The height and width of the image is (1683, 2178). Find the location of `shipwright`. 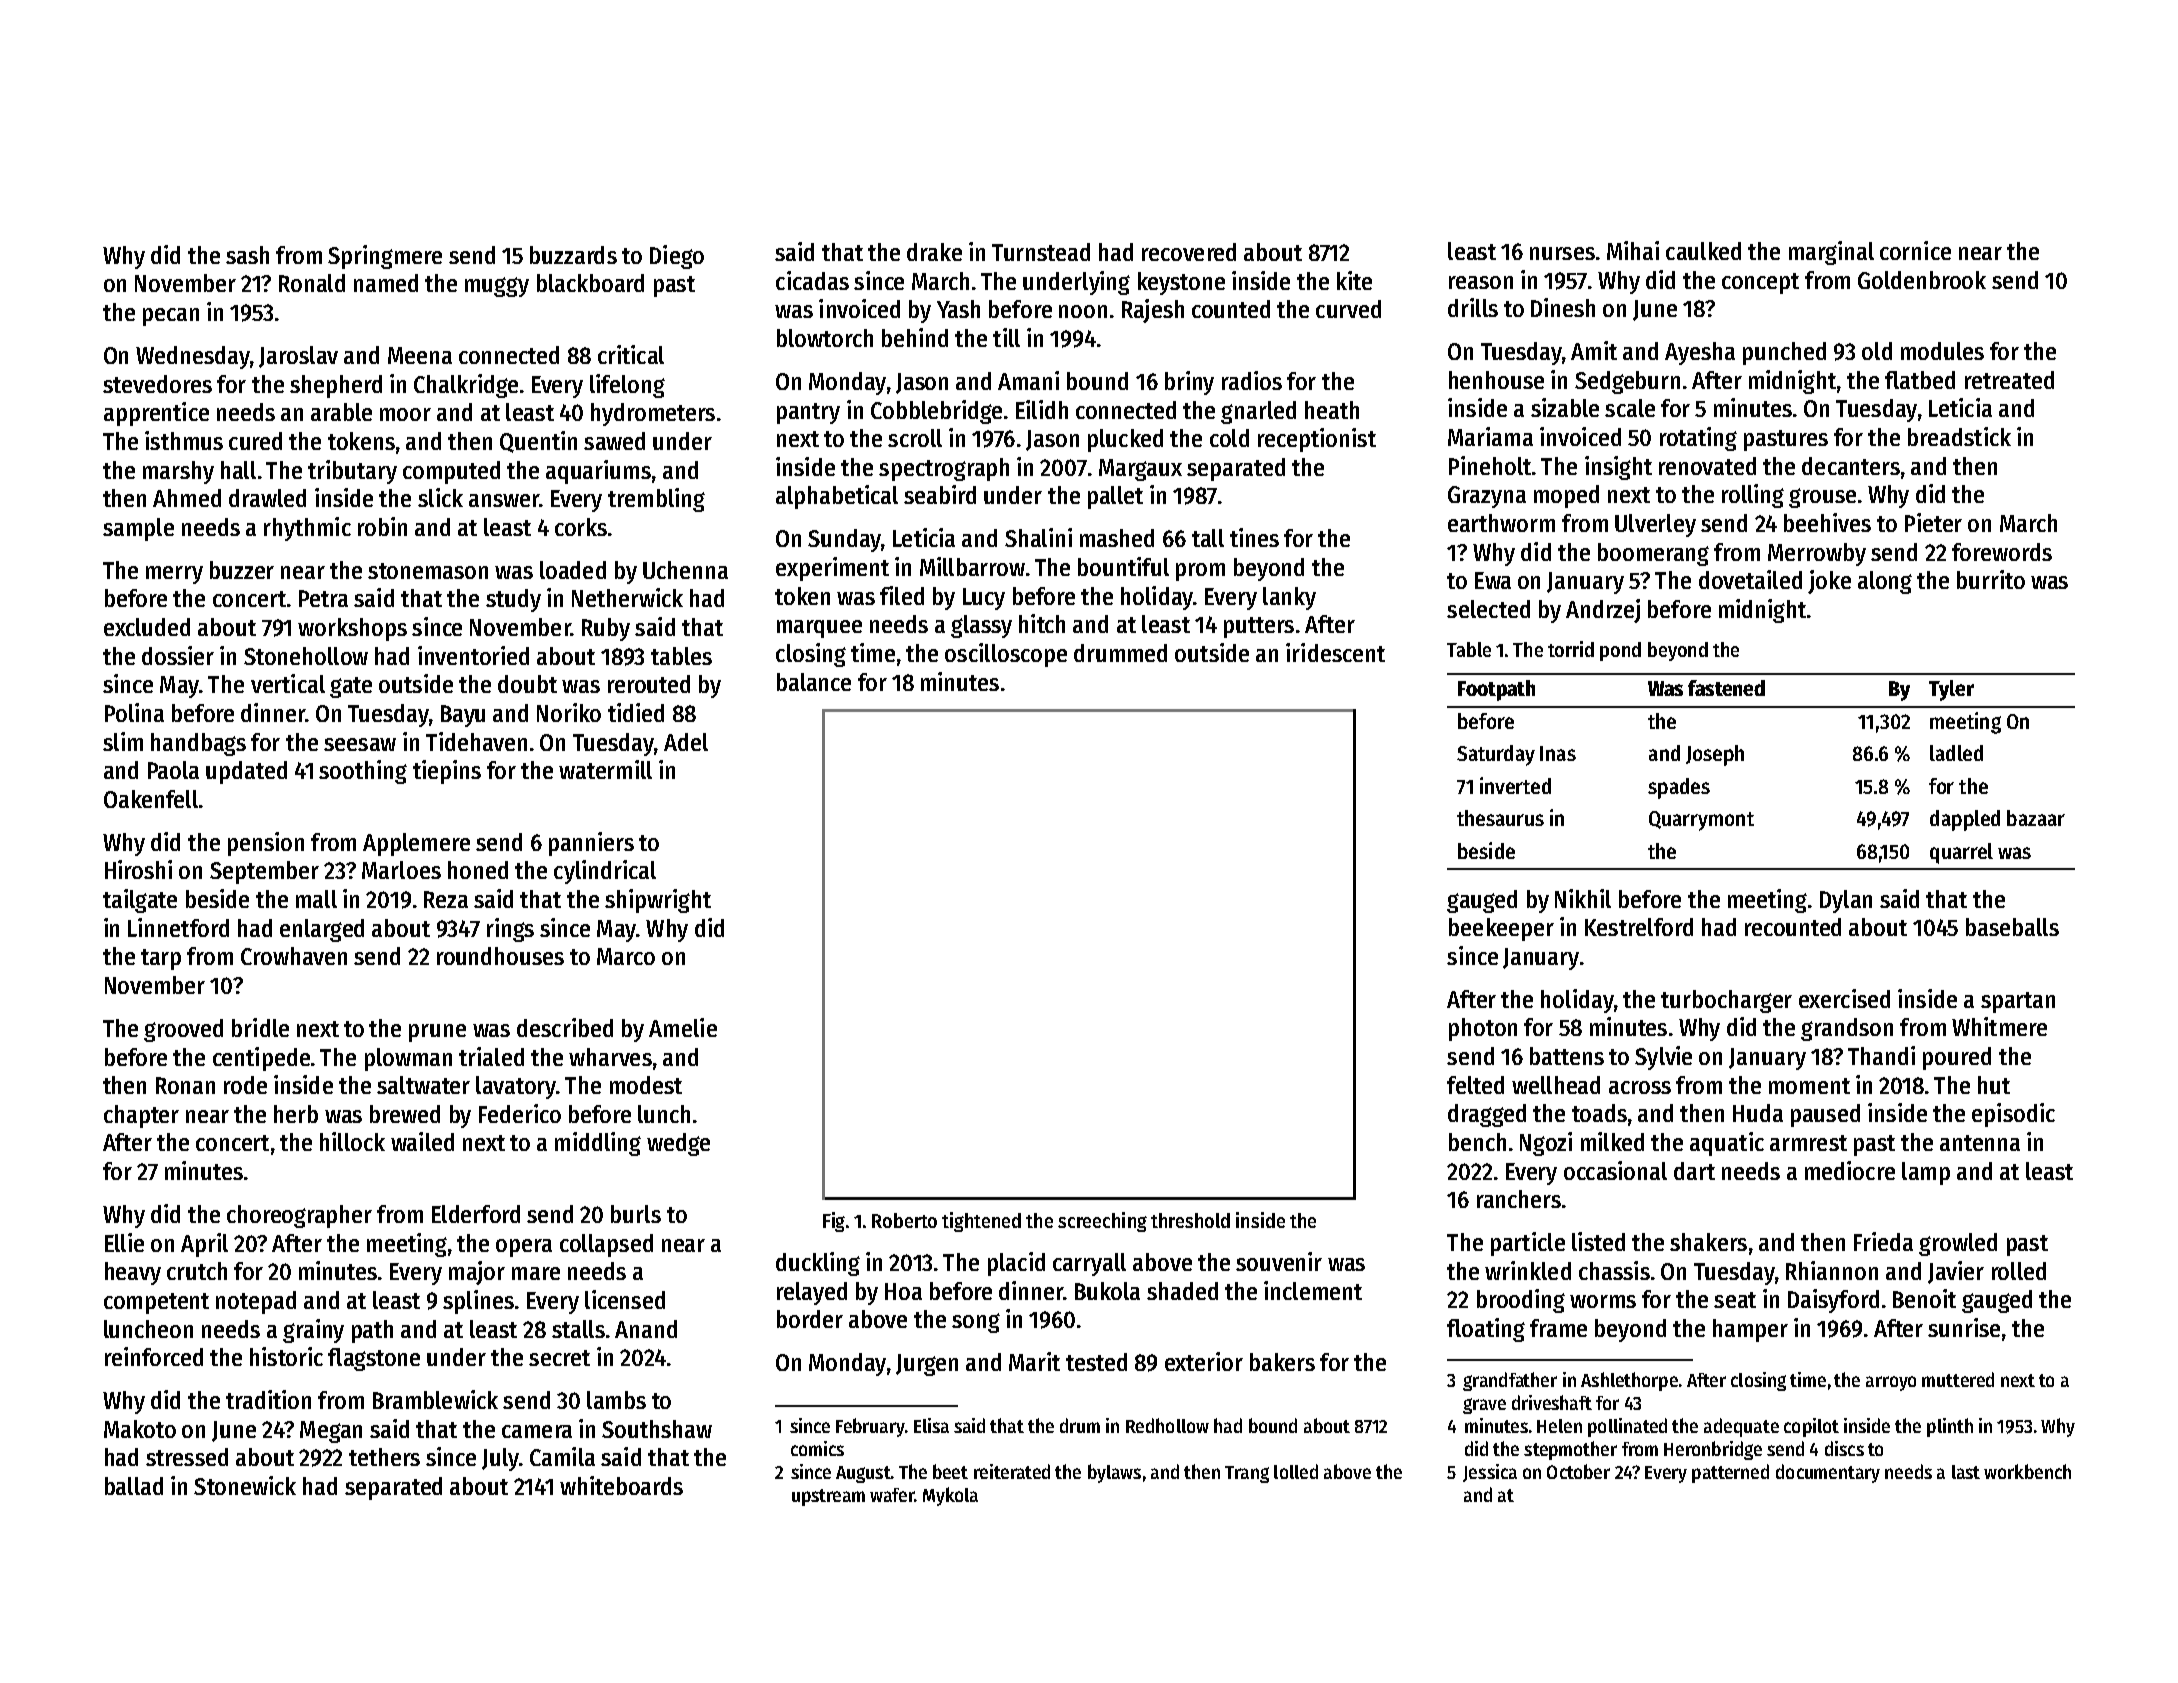

shipwright is located at coordinates (658, 901).
